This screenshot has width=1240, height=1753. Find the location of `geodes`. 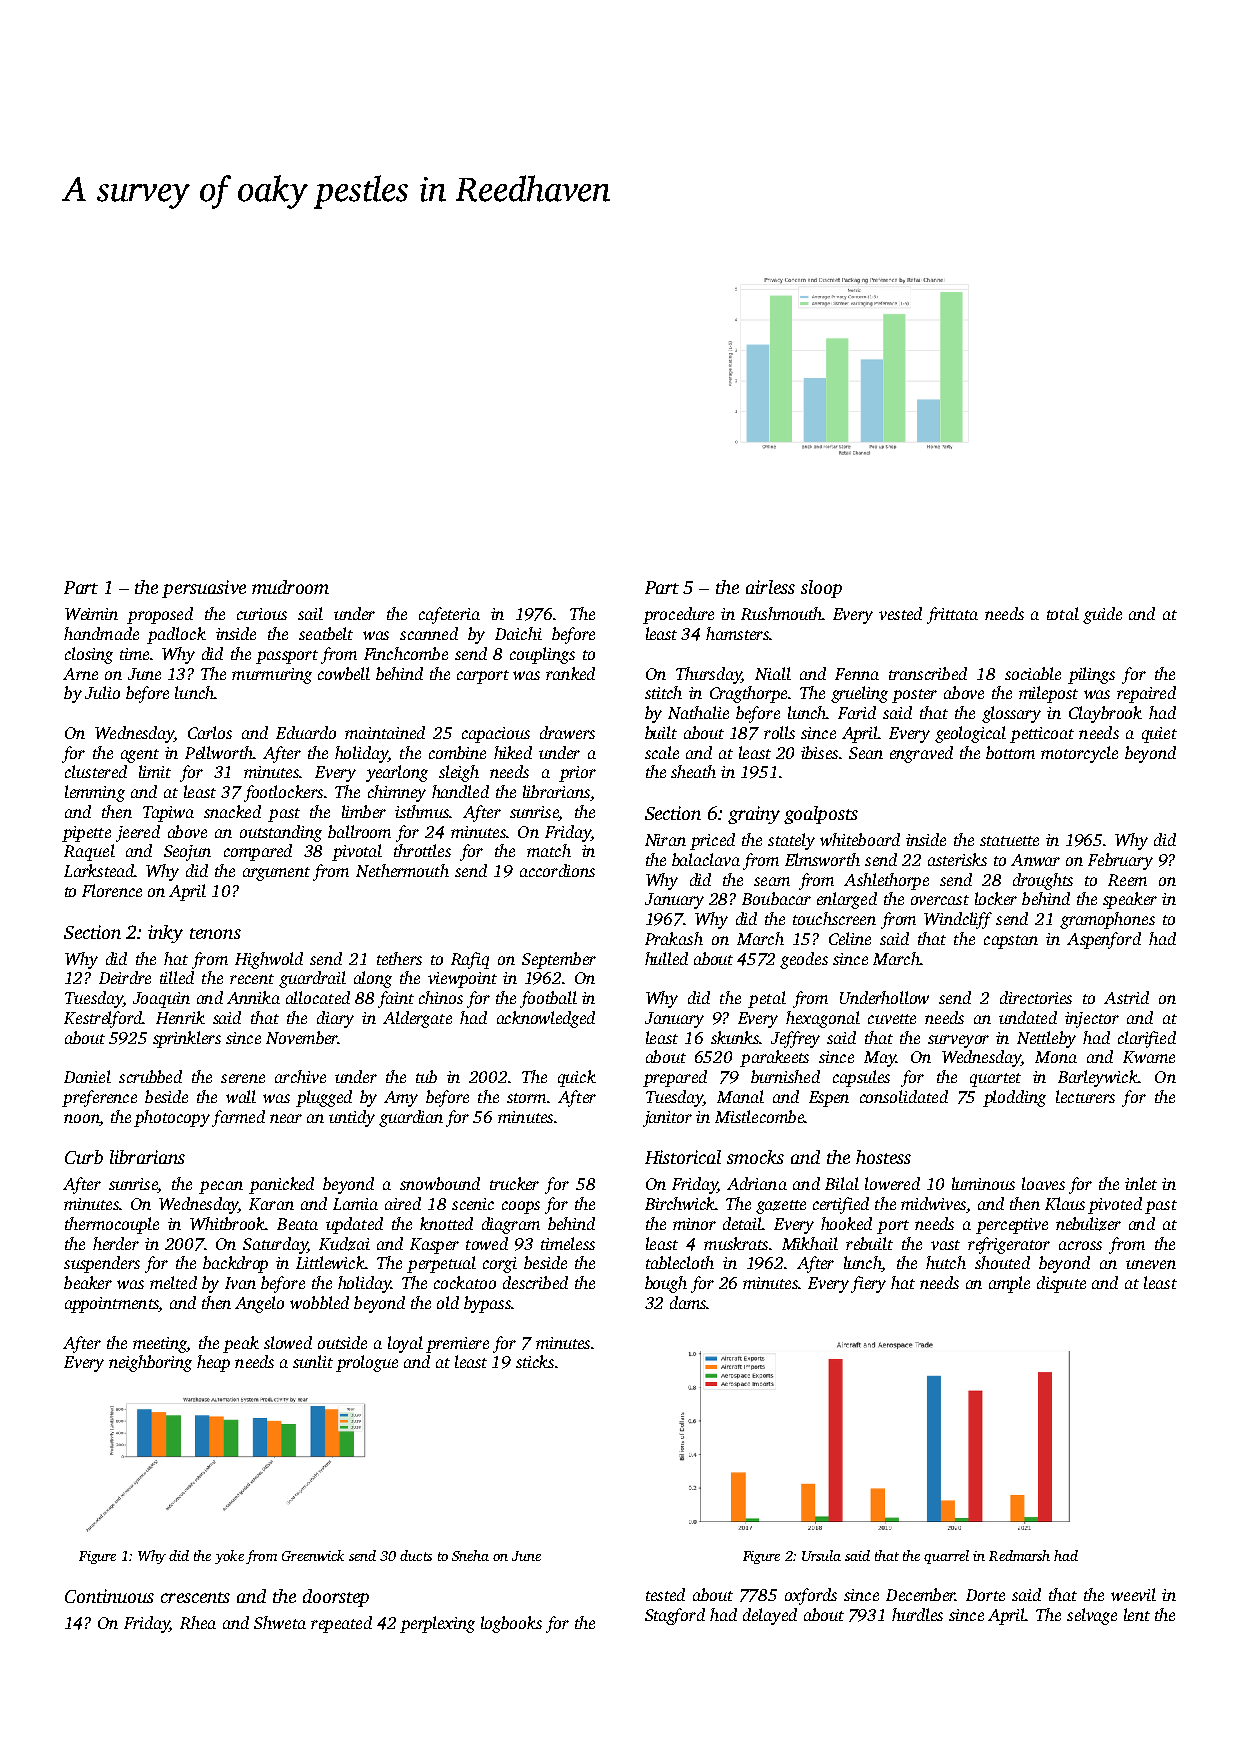

geodes is located at coordinates (804, 960).
